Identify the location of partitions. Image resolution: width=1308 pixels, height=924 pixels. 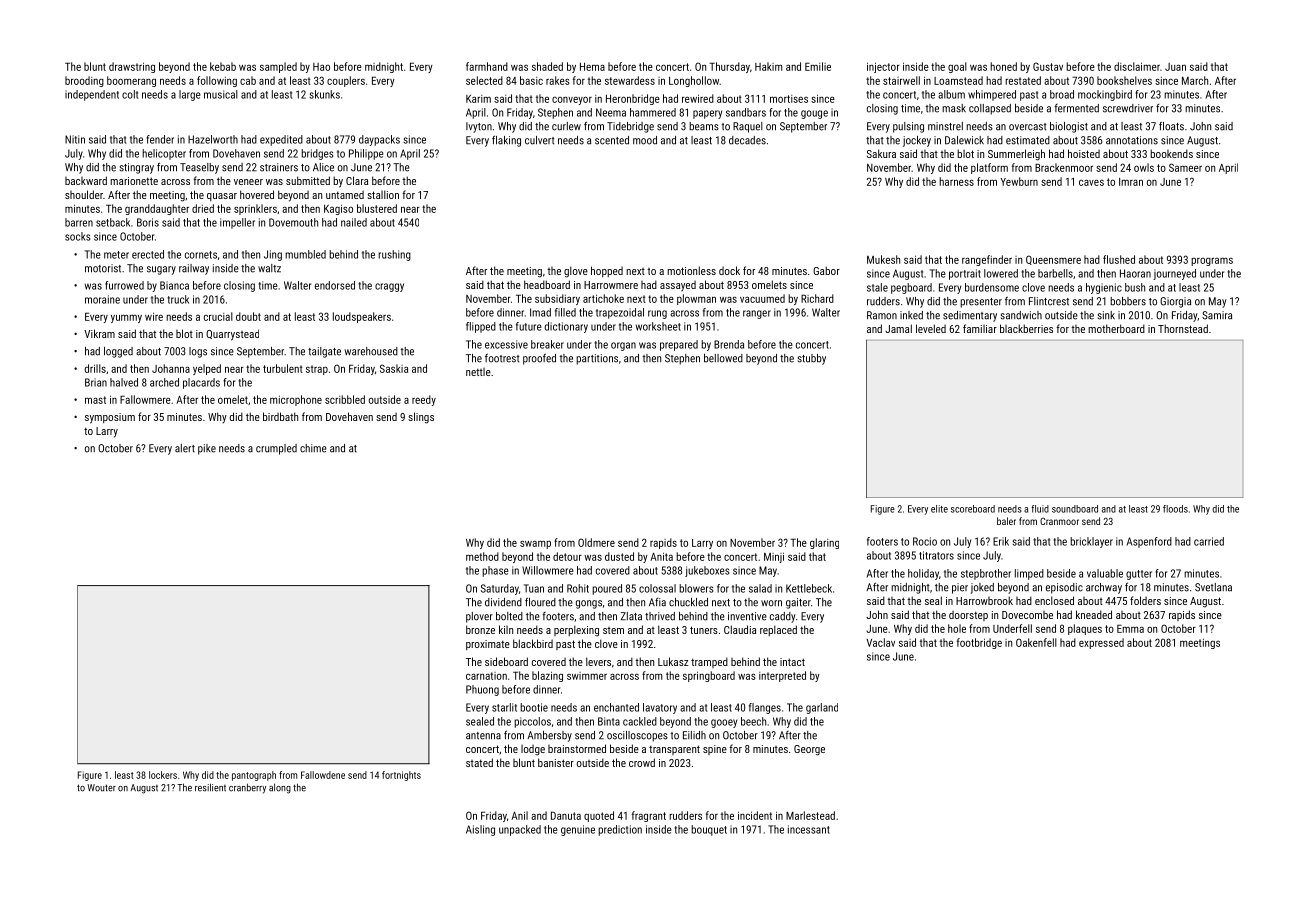
(597, 359).
